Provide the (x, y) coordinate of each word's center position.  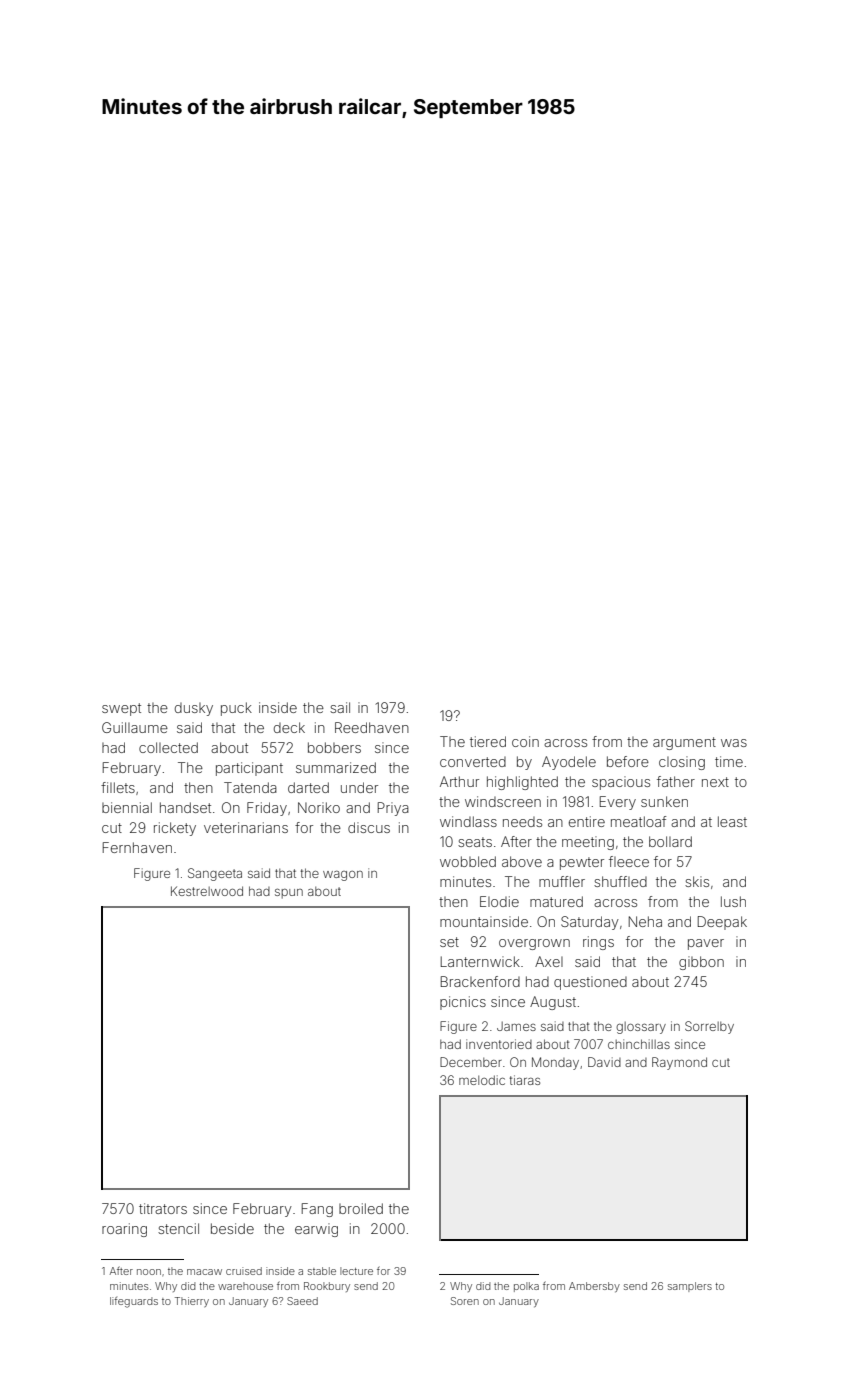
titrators (163, 1208)
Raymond (679, 1063)
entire (587, 821)
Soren (465, 1301)
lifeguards (134, 1302)
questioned (590, 983)
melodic (482, 1080)
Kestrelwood (207, 891)
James (516, 1026)
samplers (690, 1287)
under (359, 787)
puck (236, 709)
